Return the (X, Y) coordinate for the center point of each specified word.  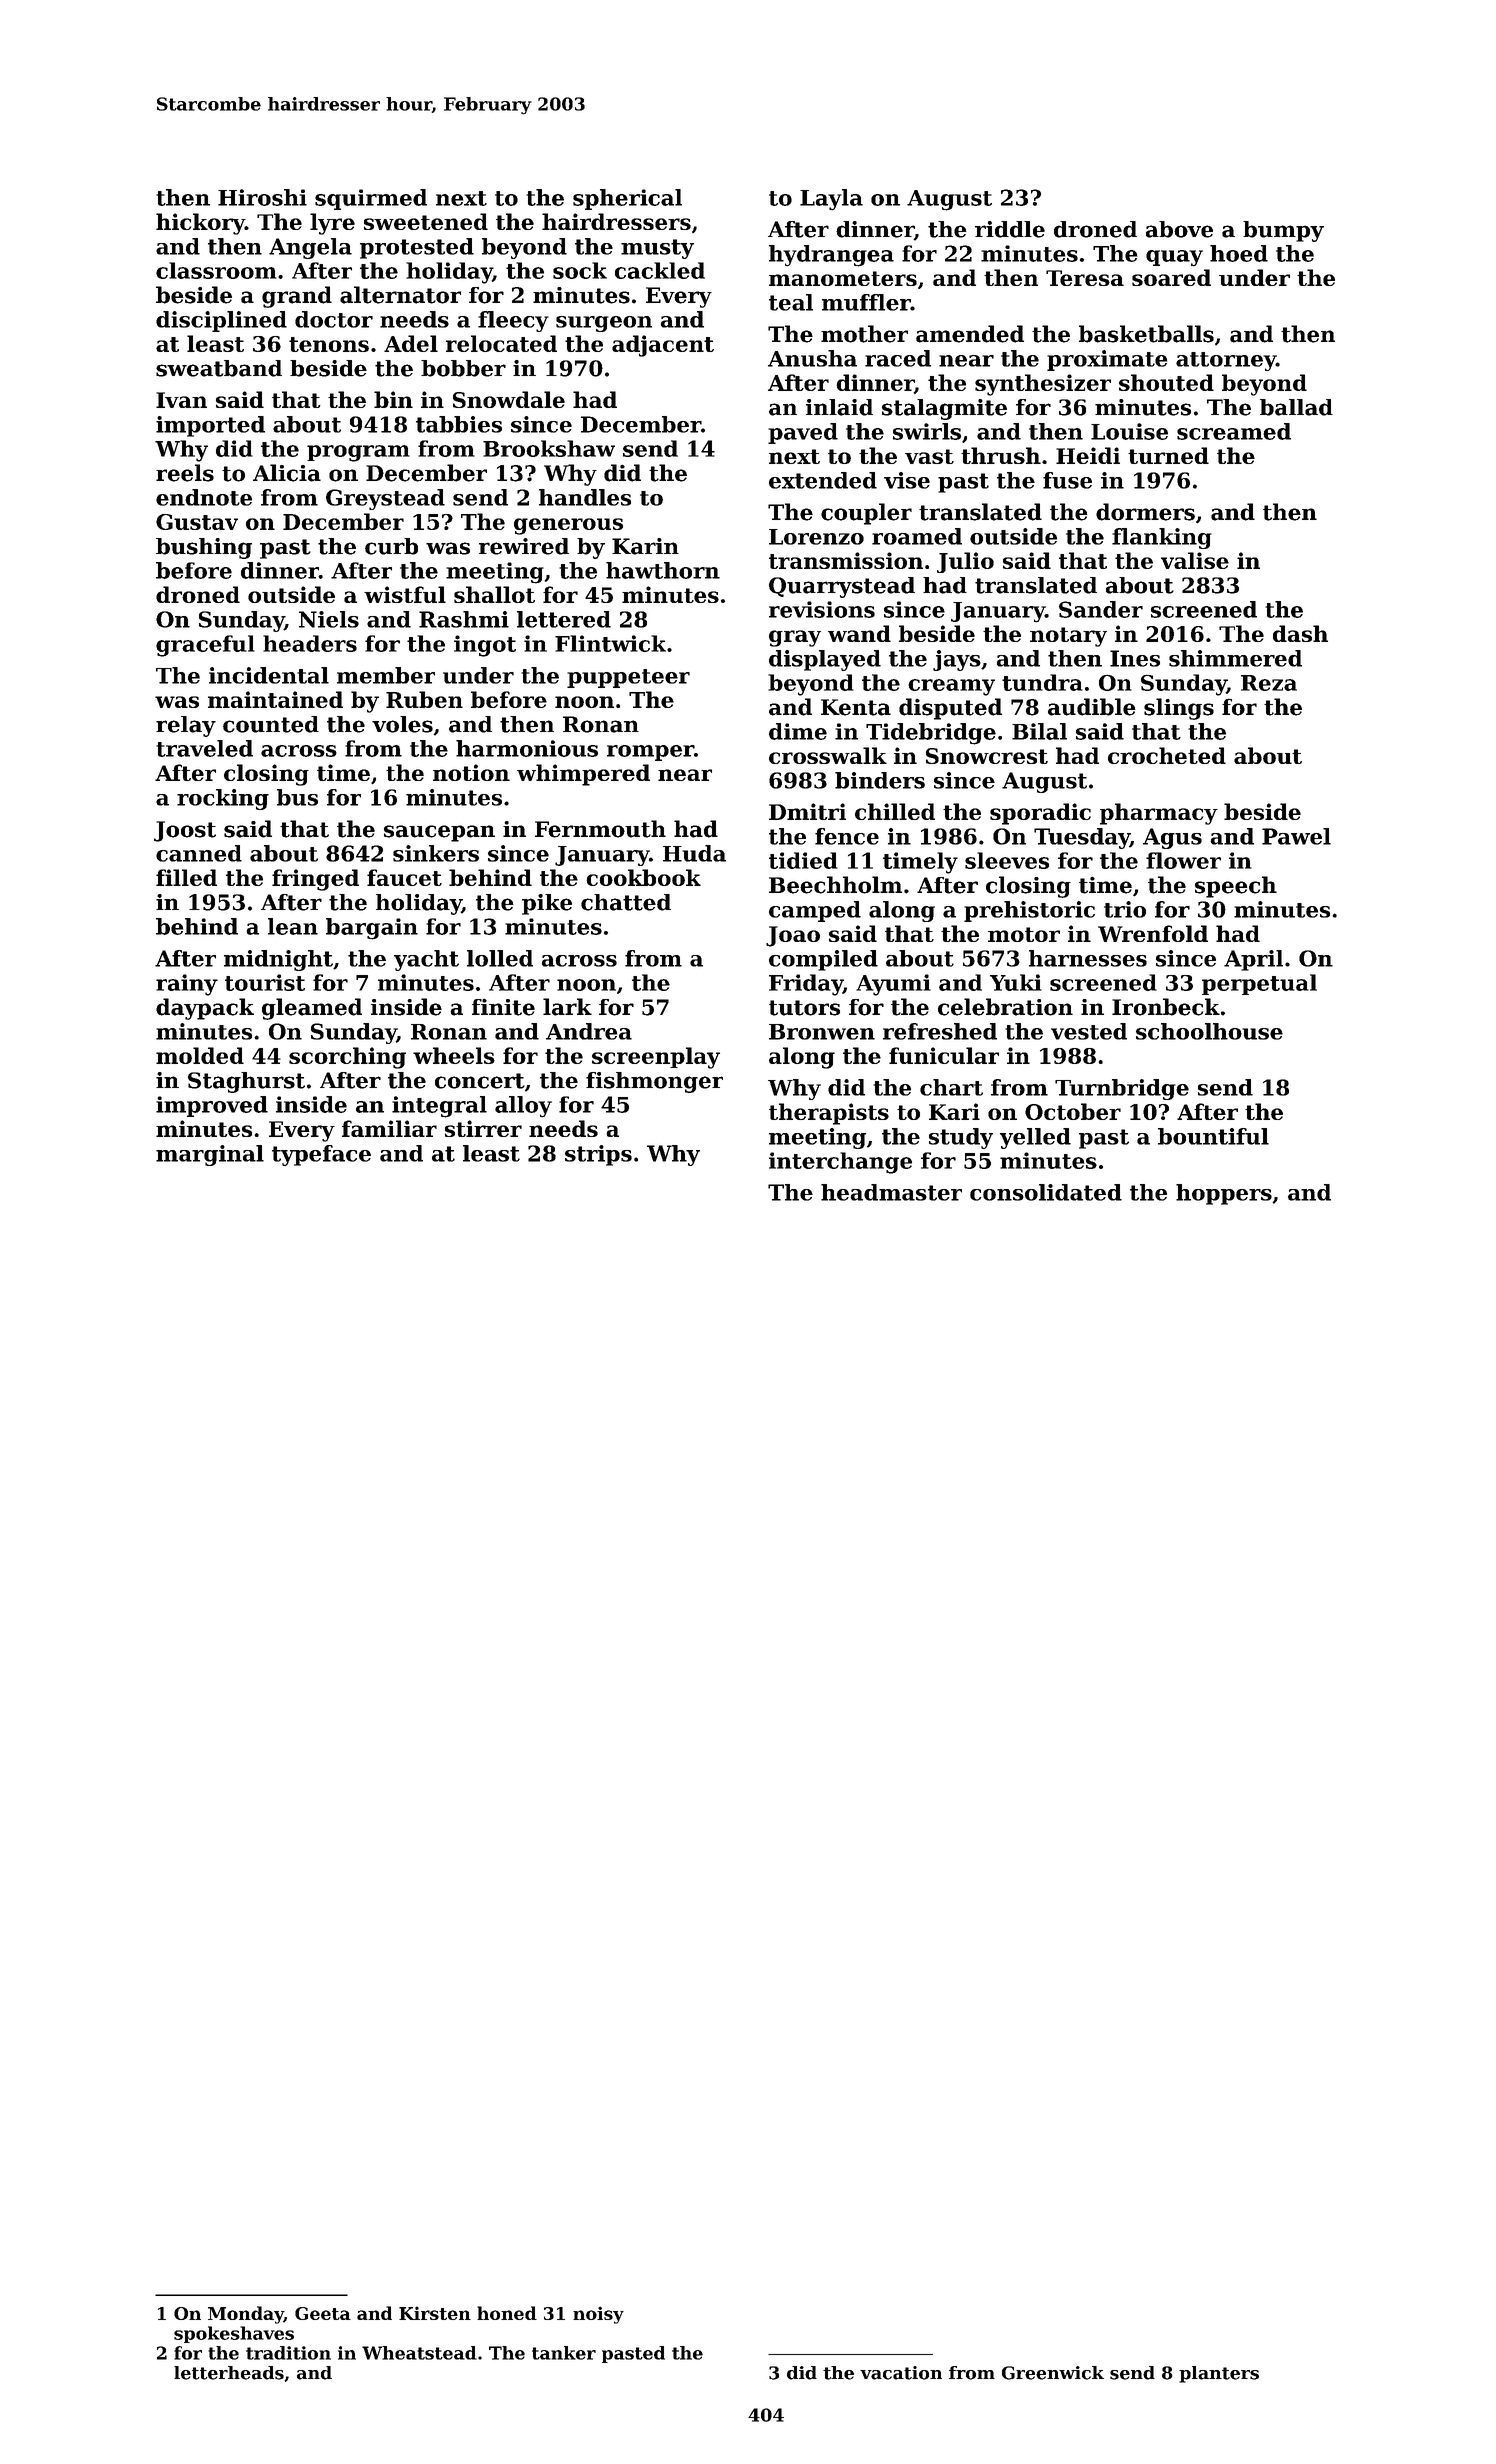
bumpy (1283, 231)
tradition (288, 2353)
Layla (831, 200)
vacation (901, 2373)
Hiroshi (262, 197)
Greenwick (1053, 2373)
